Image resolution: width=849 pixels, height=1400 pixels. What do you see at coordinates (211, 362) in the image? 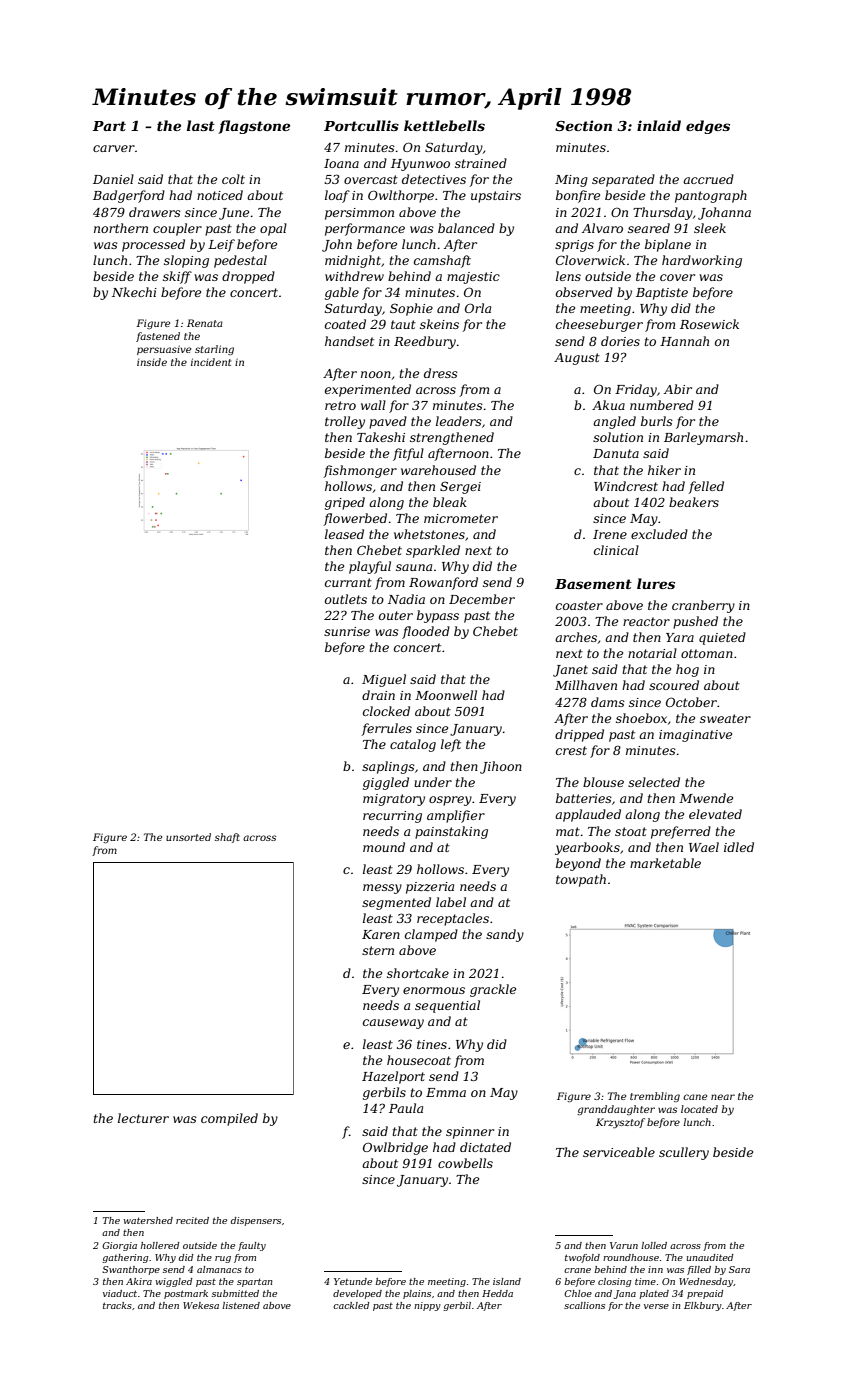
I see `incident` at bounding box center [211, 362].
